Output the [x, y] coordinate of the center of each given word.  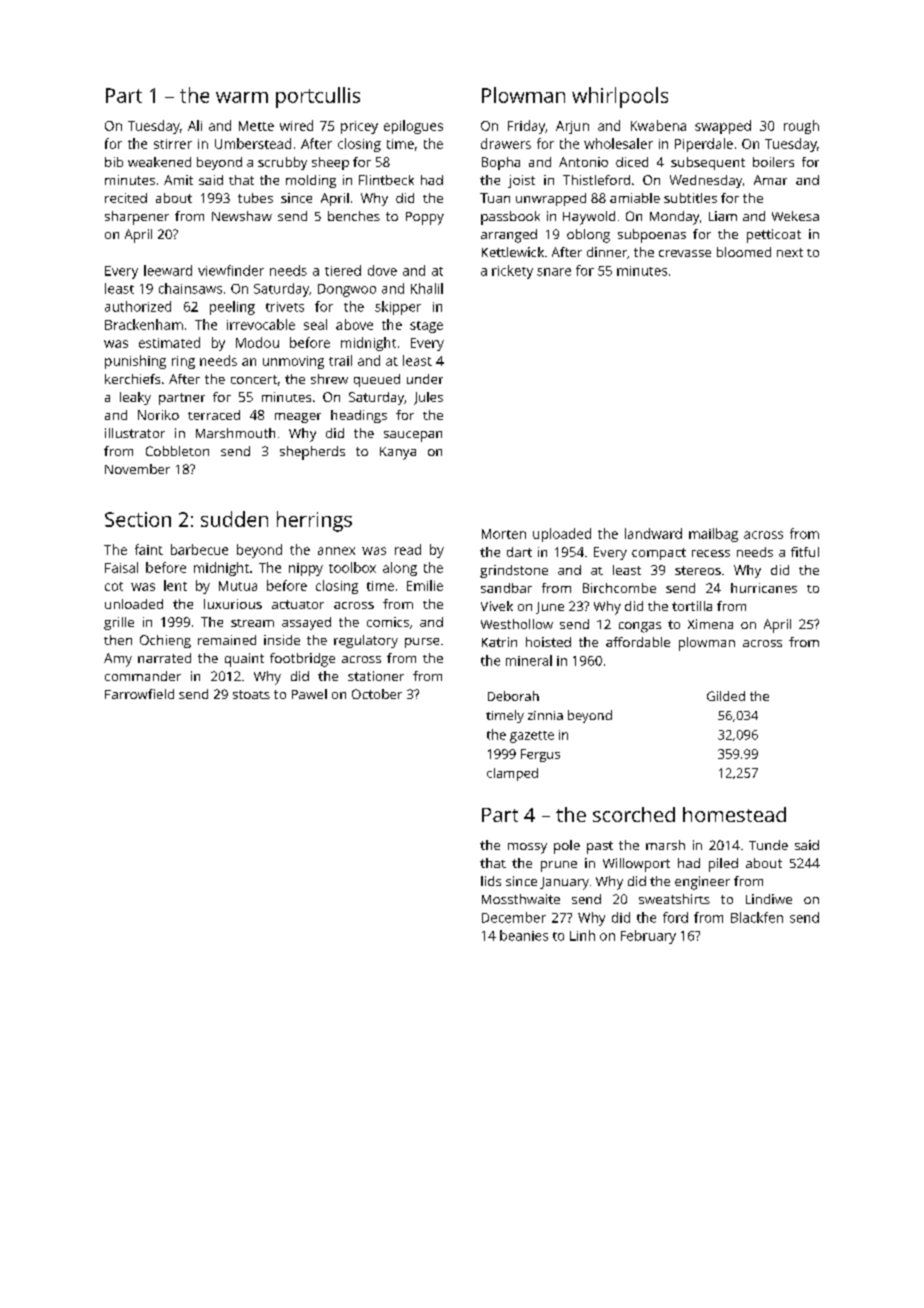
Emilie [425, 585]
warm [242, 97]
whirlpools [620, 97]
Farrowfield [139, 694]
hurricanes [764, 588]
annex [336, 551]
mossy [527, 848]
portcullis [318, 97]
